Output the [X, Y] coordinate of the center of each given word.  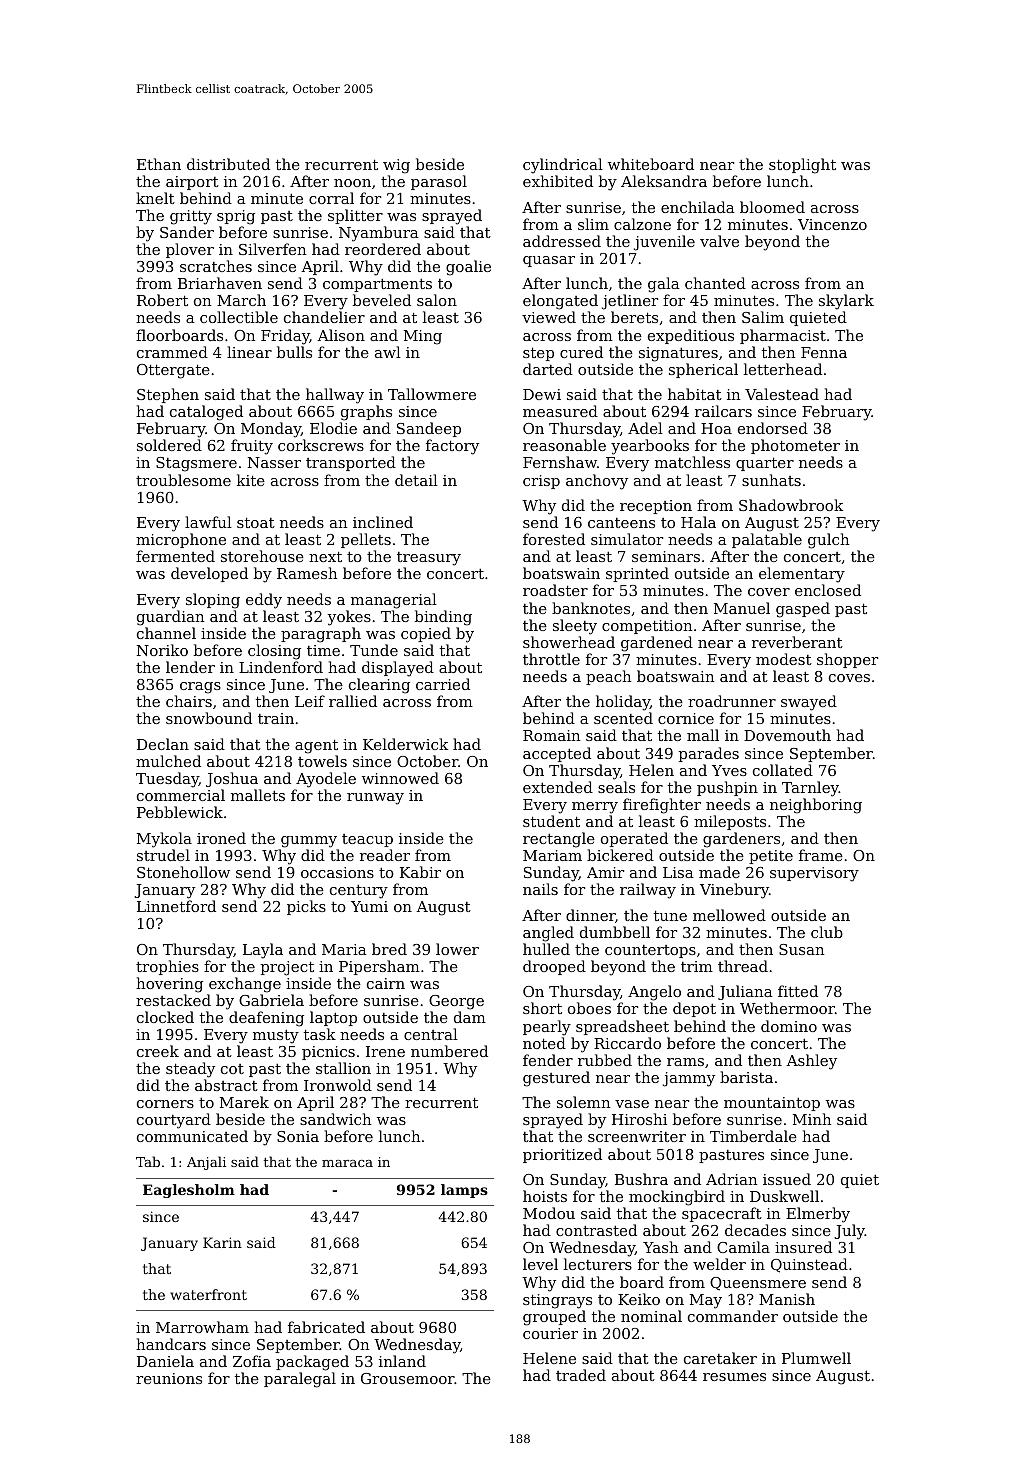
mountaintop [772, 1104]
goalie [468, 268]
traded [581, 1375]
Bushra [641, 1179]
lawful [208, 522]
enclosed [828, 590]
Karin [222, 1242]
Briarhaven [220, 283]
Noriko [162, 650]
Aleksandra [664, 181]
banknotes [591, 608]
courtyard [174, 1121]
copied [426, 634]
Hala [698, 522]
